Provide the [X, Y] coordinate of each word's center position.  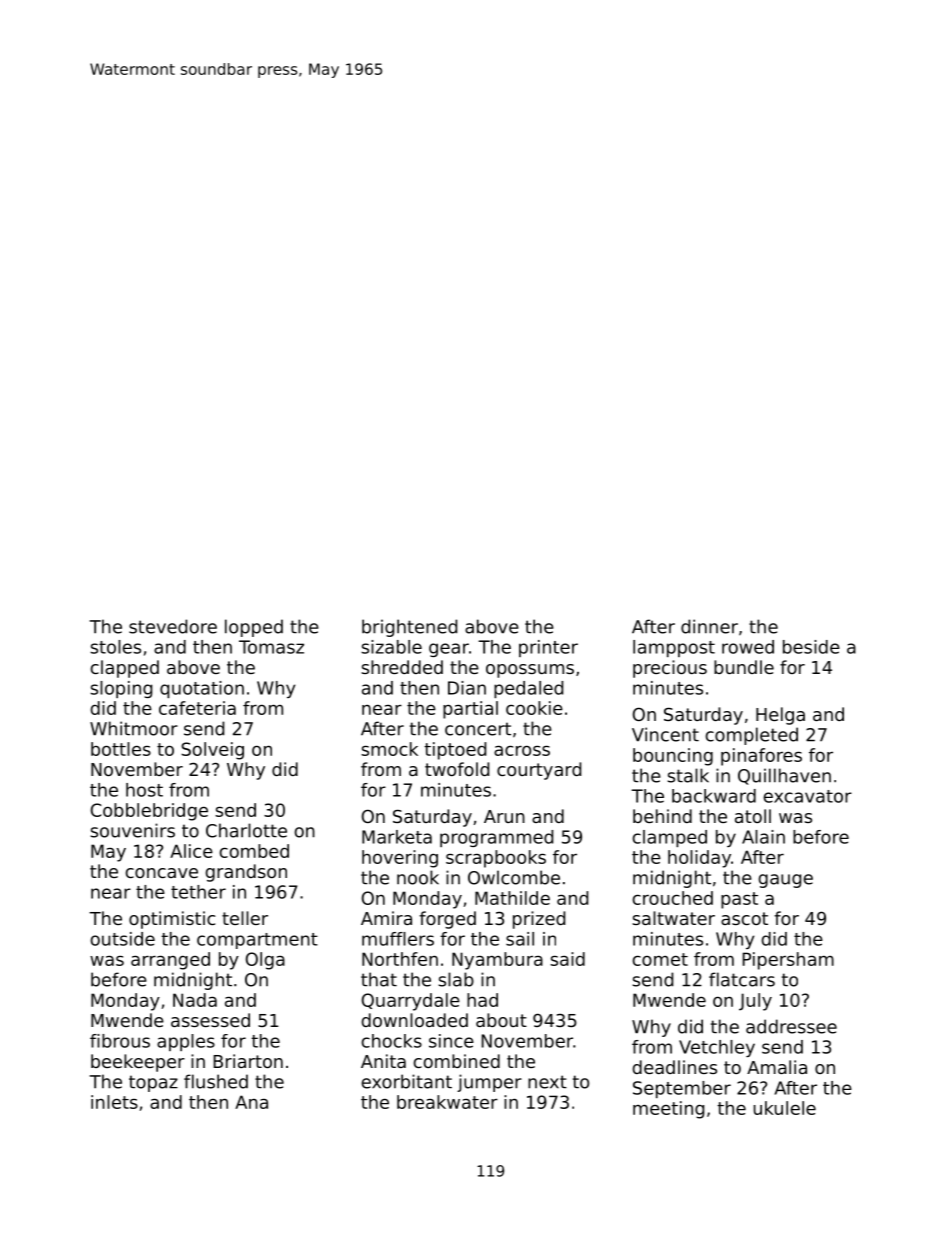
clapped [125, 669]
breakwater [447, 1102]
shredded [402, 667]
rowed [748, 647]
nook [418, 877]
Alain [763, 837]
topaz [153, 1083]
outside [123, 939]
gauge [786, 881]
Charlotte [246, 830]
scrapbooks [496, 859]
